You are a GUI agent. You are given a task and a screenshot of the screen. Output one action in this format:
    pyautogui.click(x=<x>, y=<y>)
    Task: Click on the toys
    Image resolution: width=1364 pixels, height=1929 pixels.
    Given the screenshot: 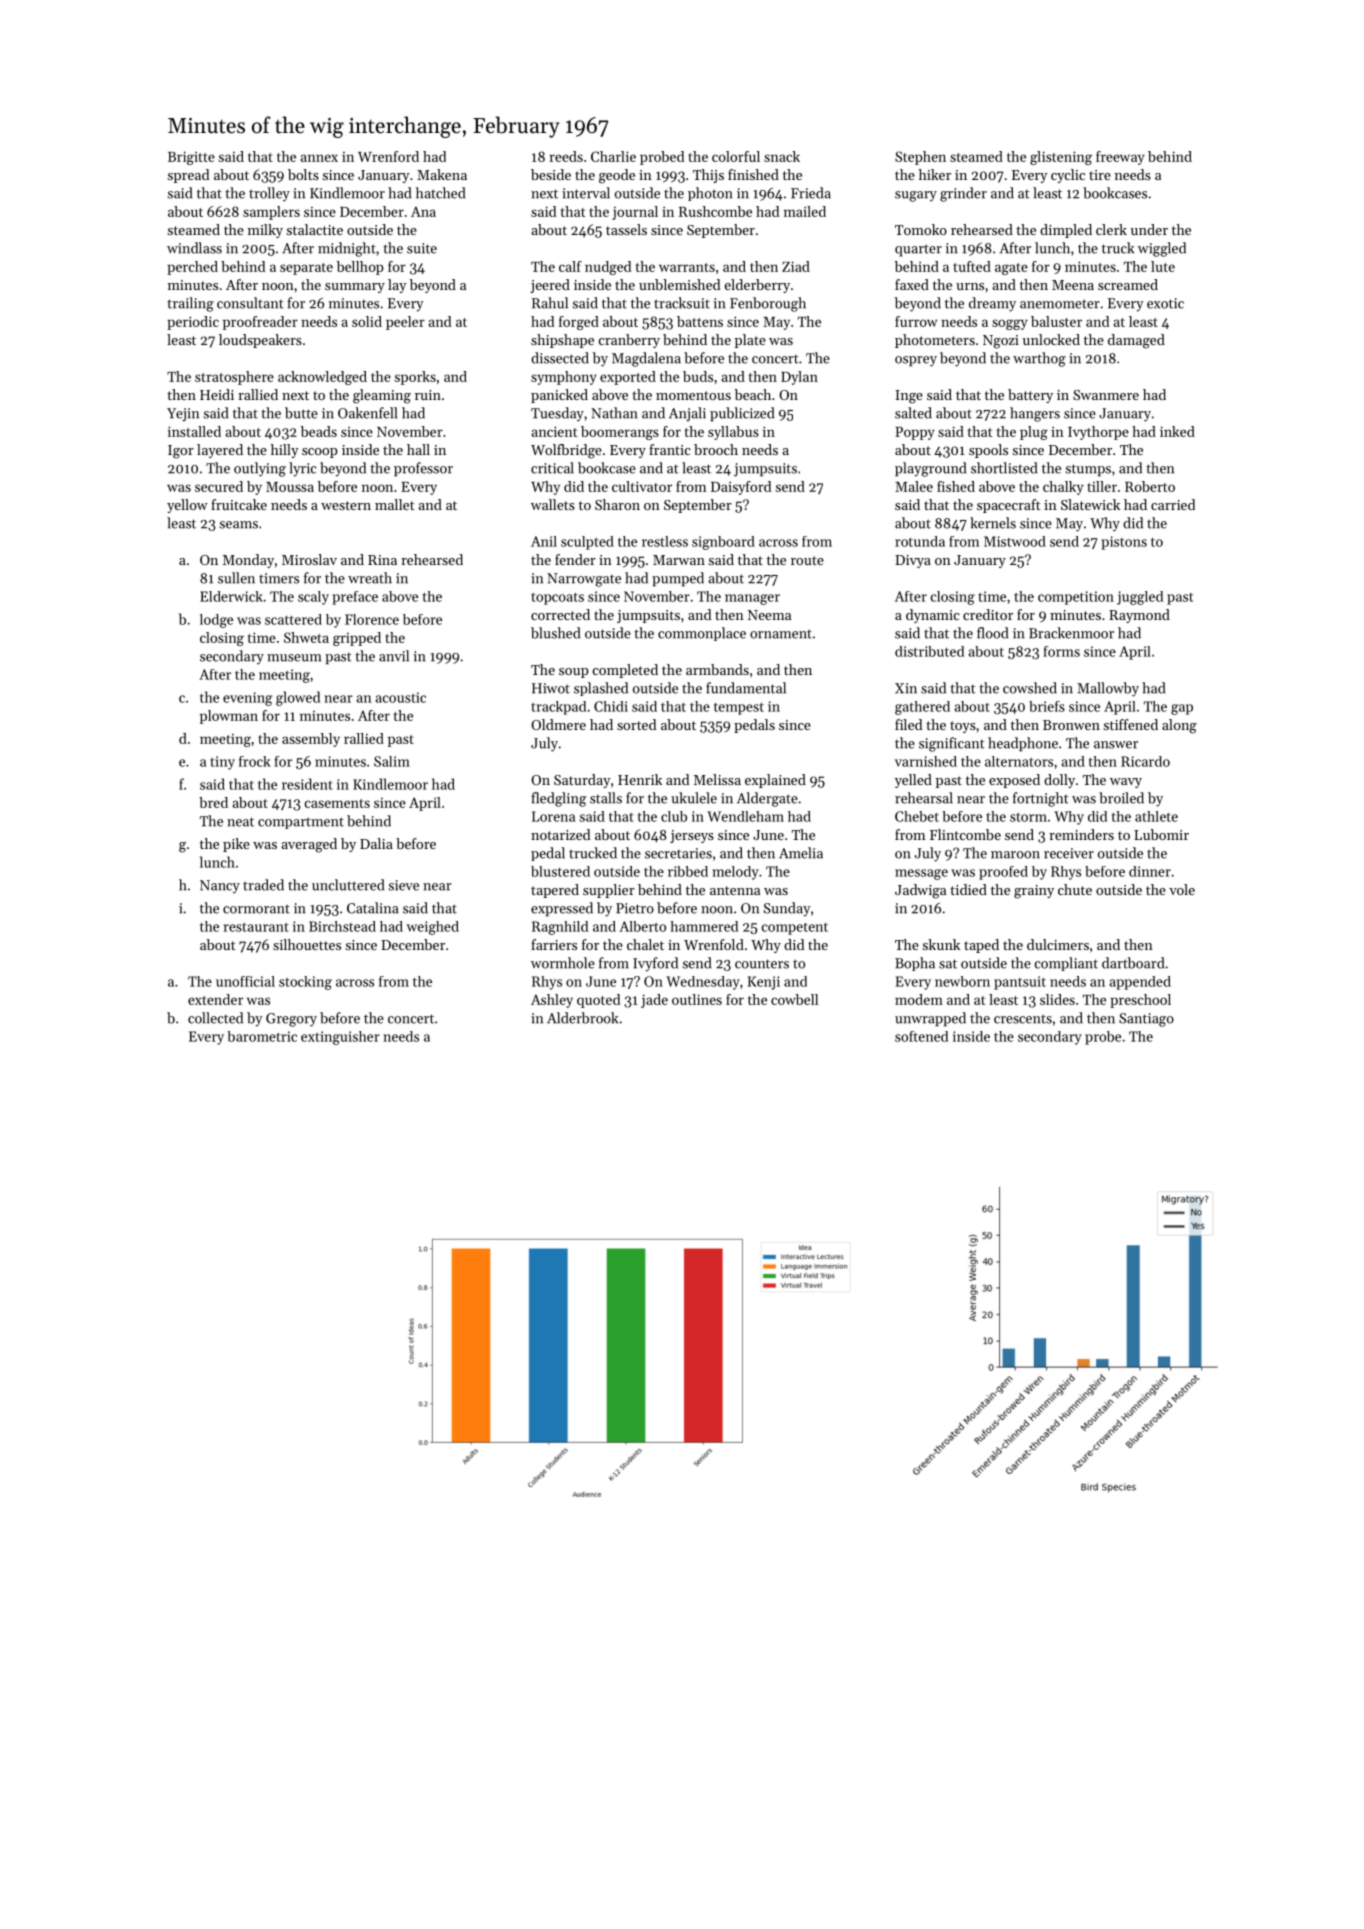 What is the action you would take?
    pyautogui.click(x=963, y=727)
